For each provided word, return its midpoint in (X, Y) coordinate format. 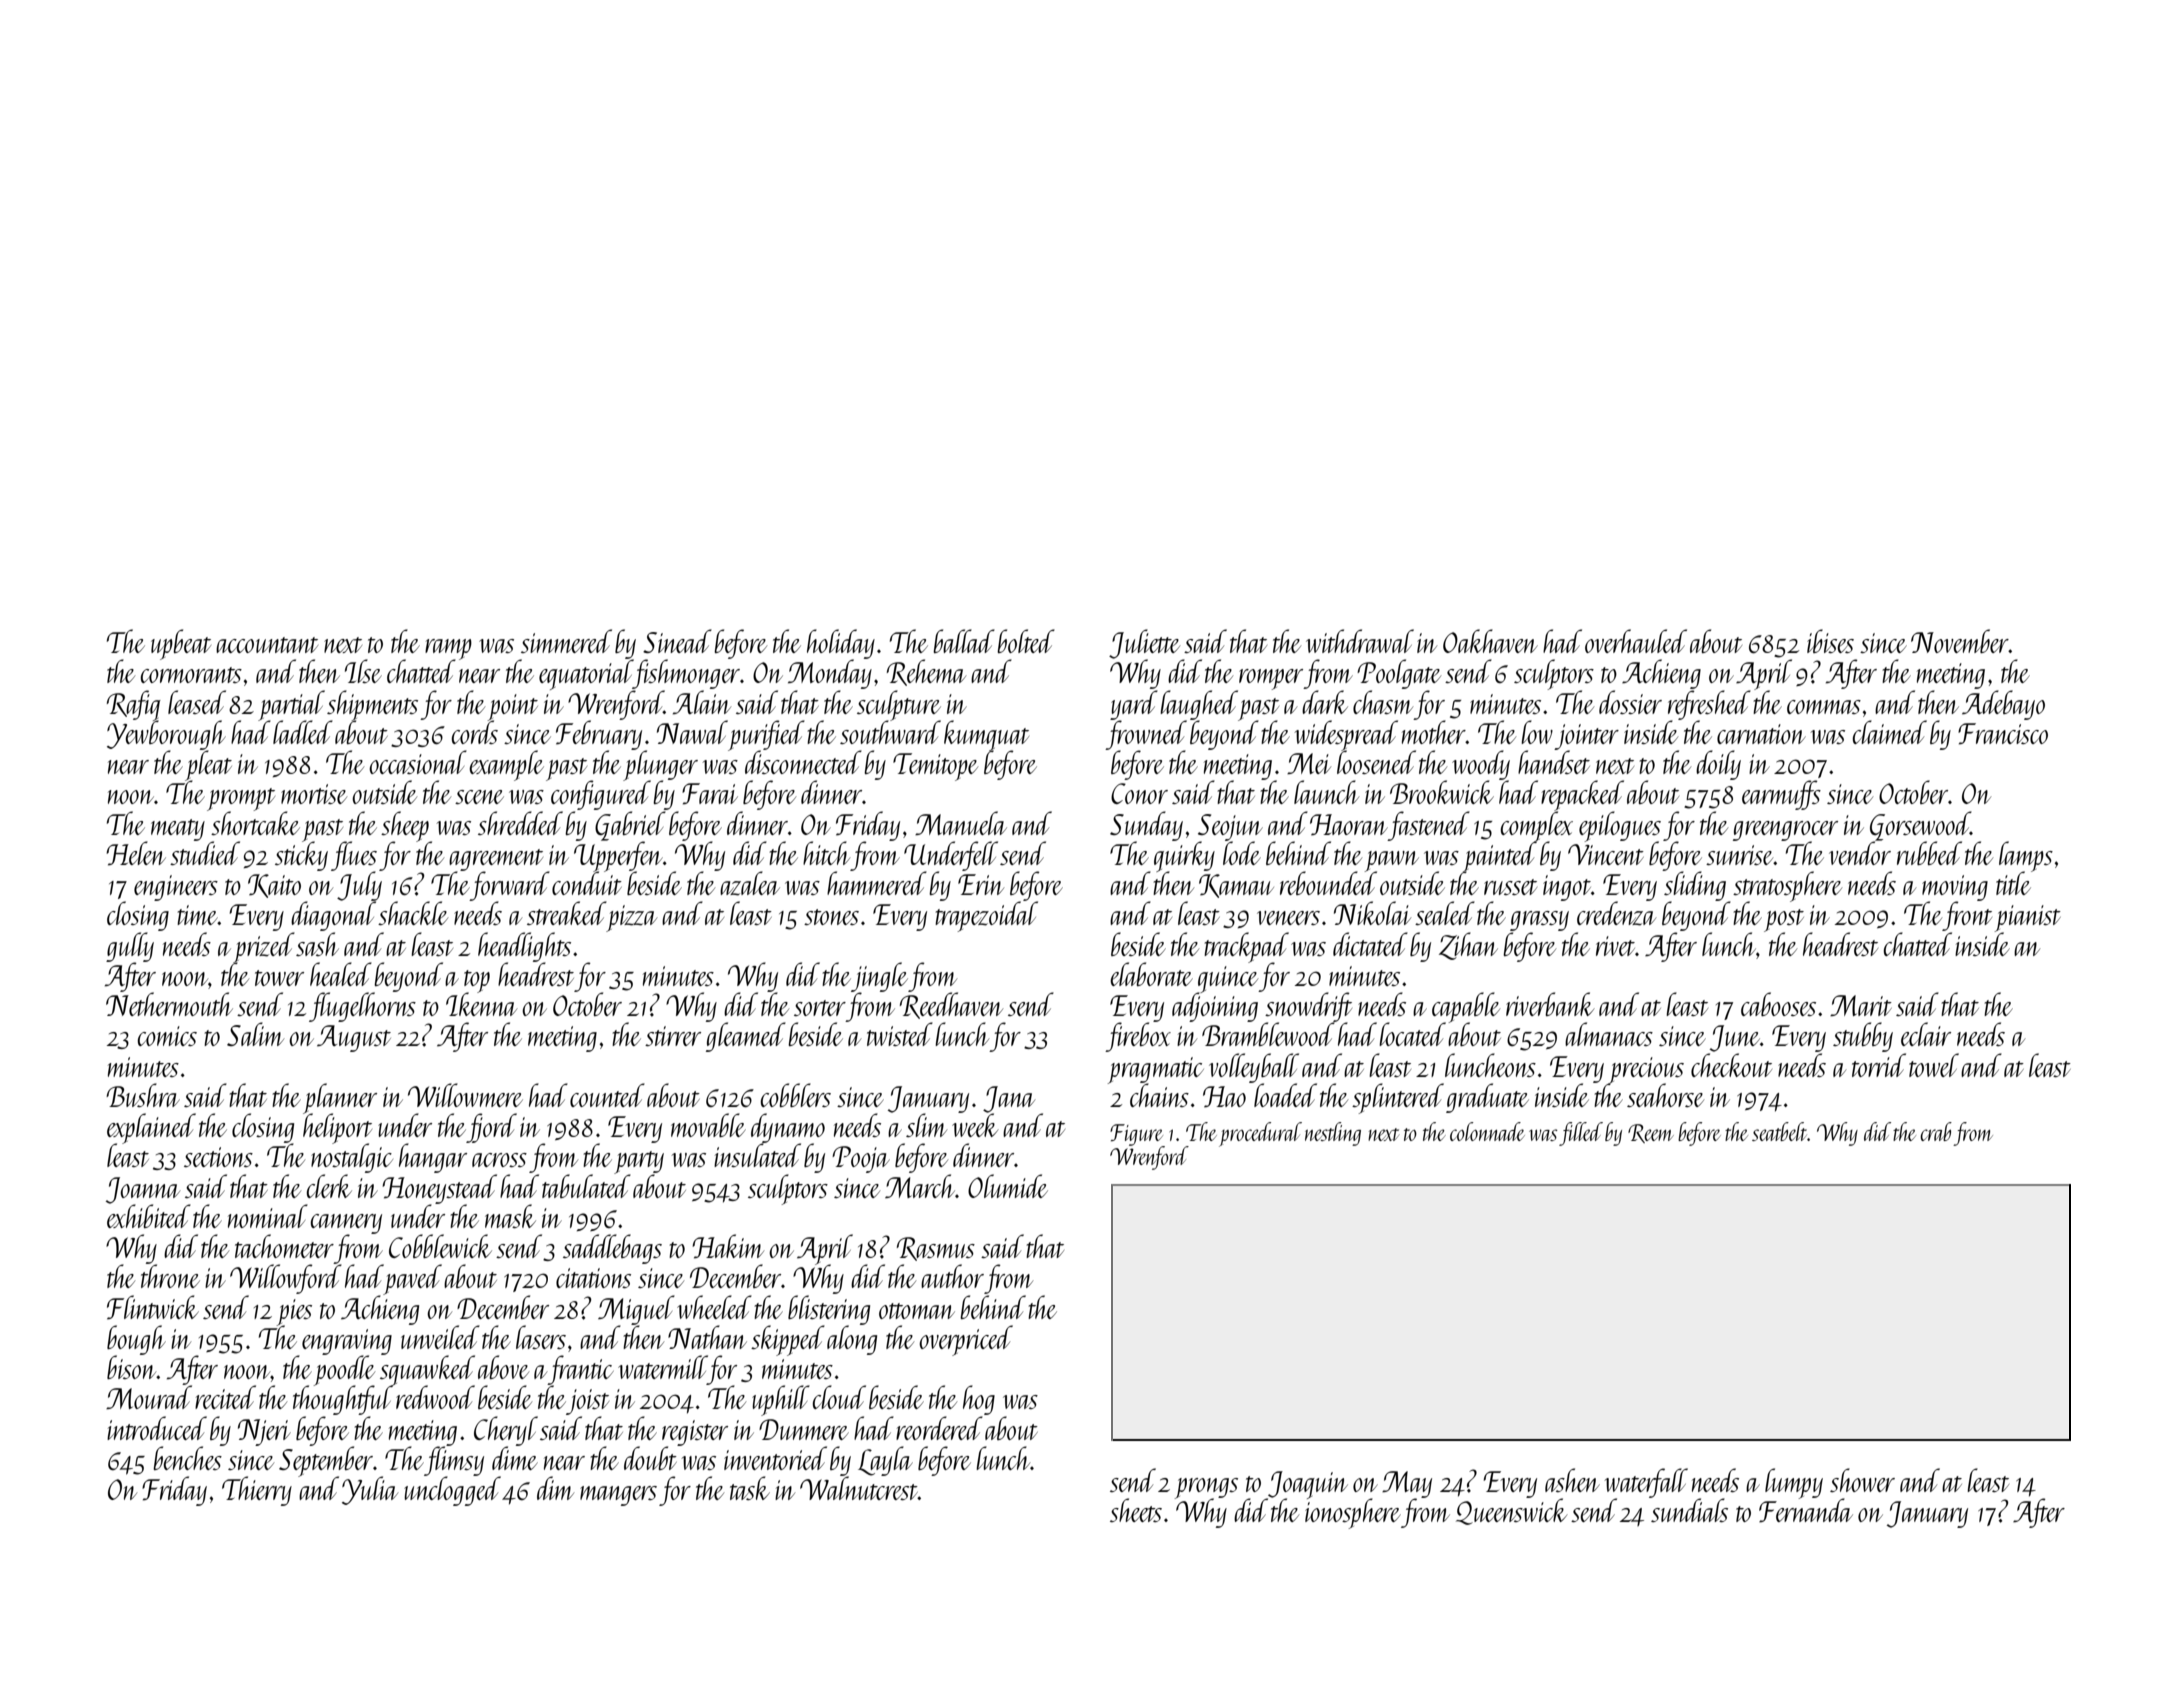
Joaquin (1307, 1485)
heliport (337, 1129)
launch (1326, 792)
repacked (1582, 795)
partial (291, 705)
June (1735, 1038)
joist (587, 1402)
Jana (1009, 1099)
